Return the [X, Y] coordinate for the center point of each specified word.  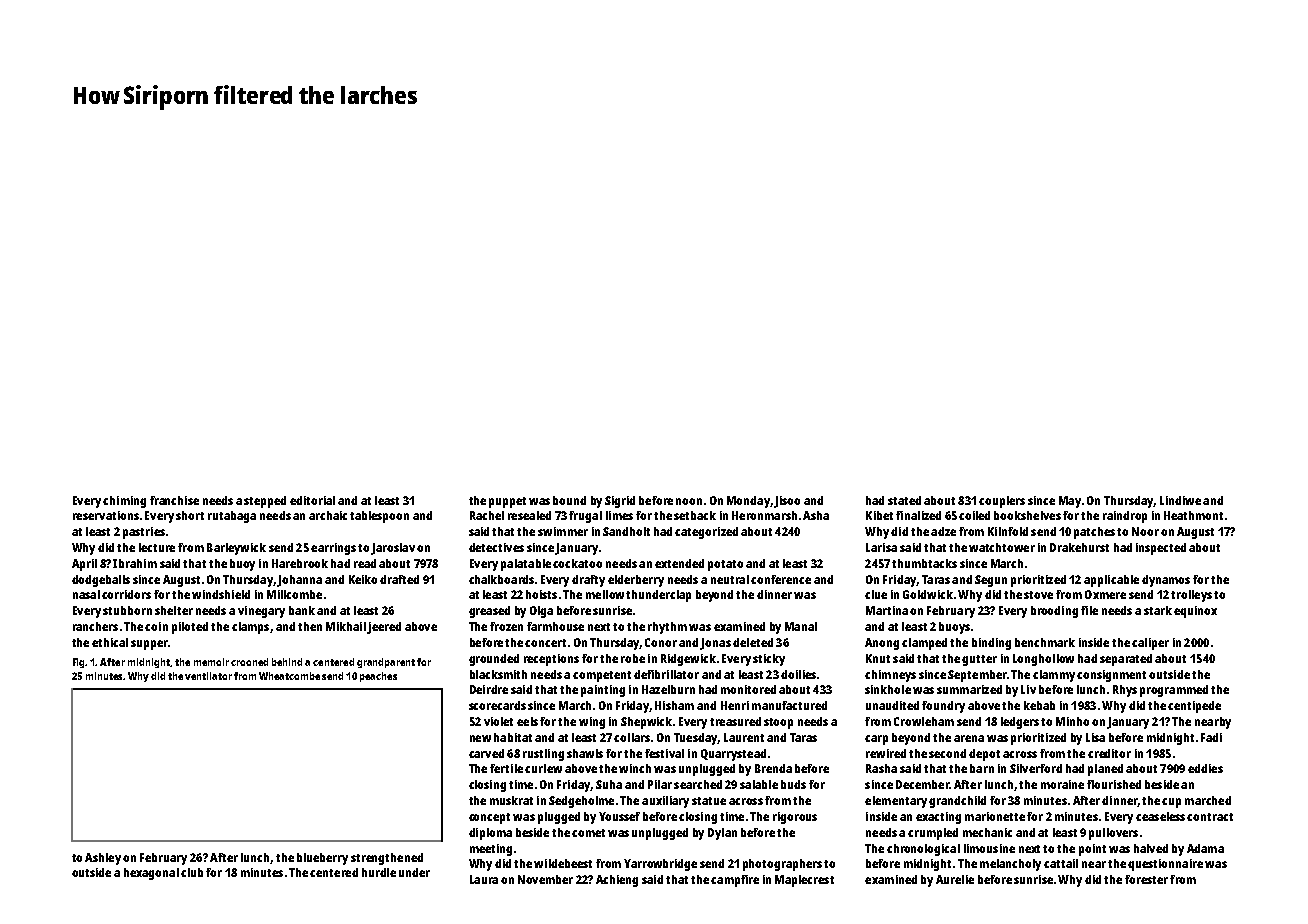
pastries [144, 533]
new [480, 738]
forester [1146, 879]
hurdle [379, 872]
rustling [543, 755]
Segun [991, 581]
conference [781, 579]
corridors [126, 594]
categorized [706, 533]
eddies [1205, 768]
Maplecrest [804, 881]
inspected [1161, 549]
